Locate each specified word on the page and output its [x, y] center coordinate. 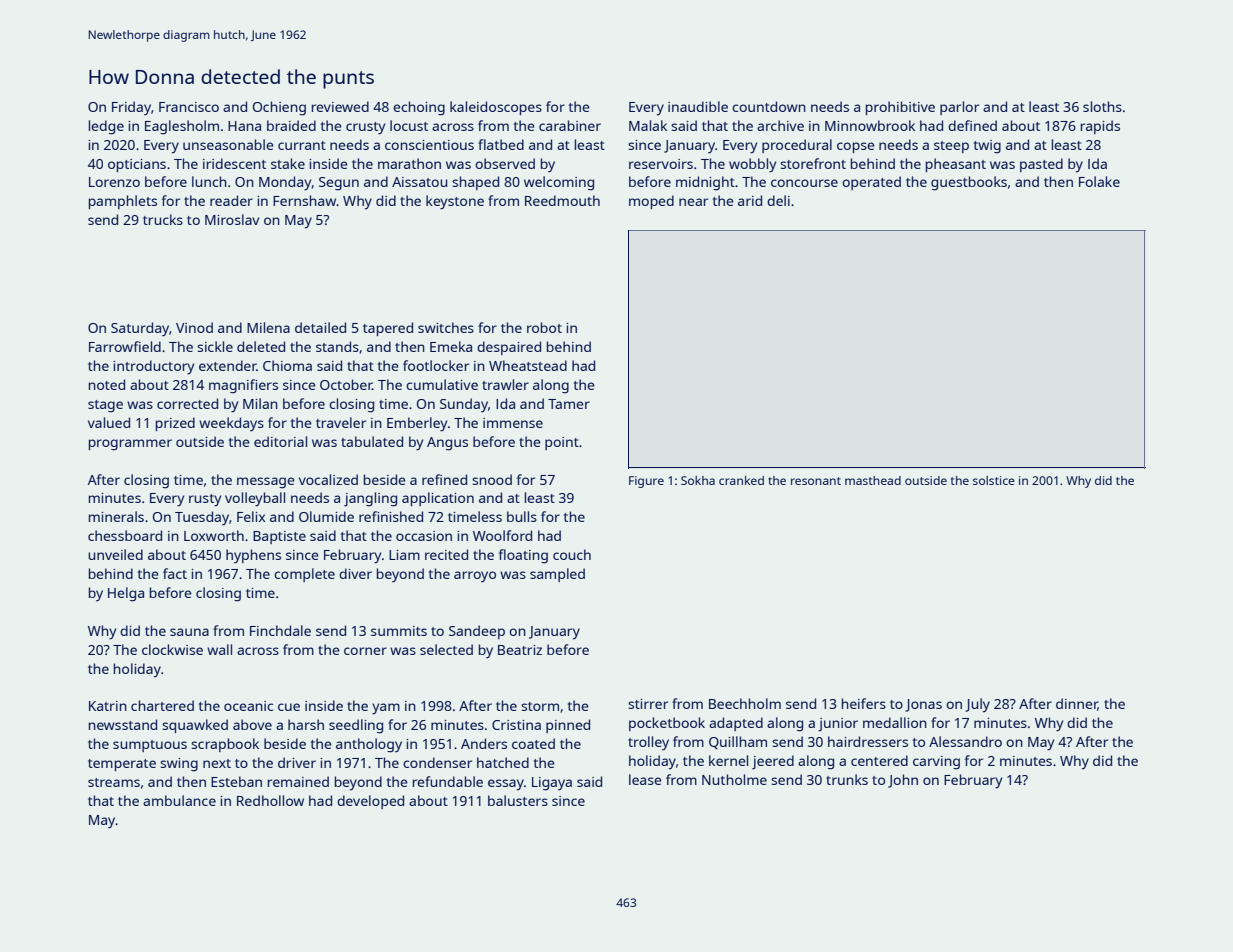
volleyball [255, 499]
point [562, 443]
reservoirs [661, 164]
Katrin [108, 706]
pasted [1041, 165]
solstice [994, 480]
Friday [131, 108]
